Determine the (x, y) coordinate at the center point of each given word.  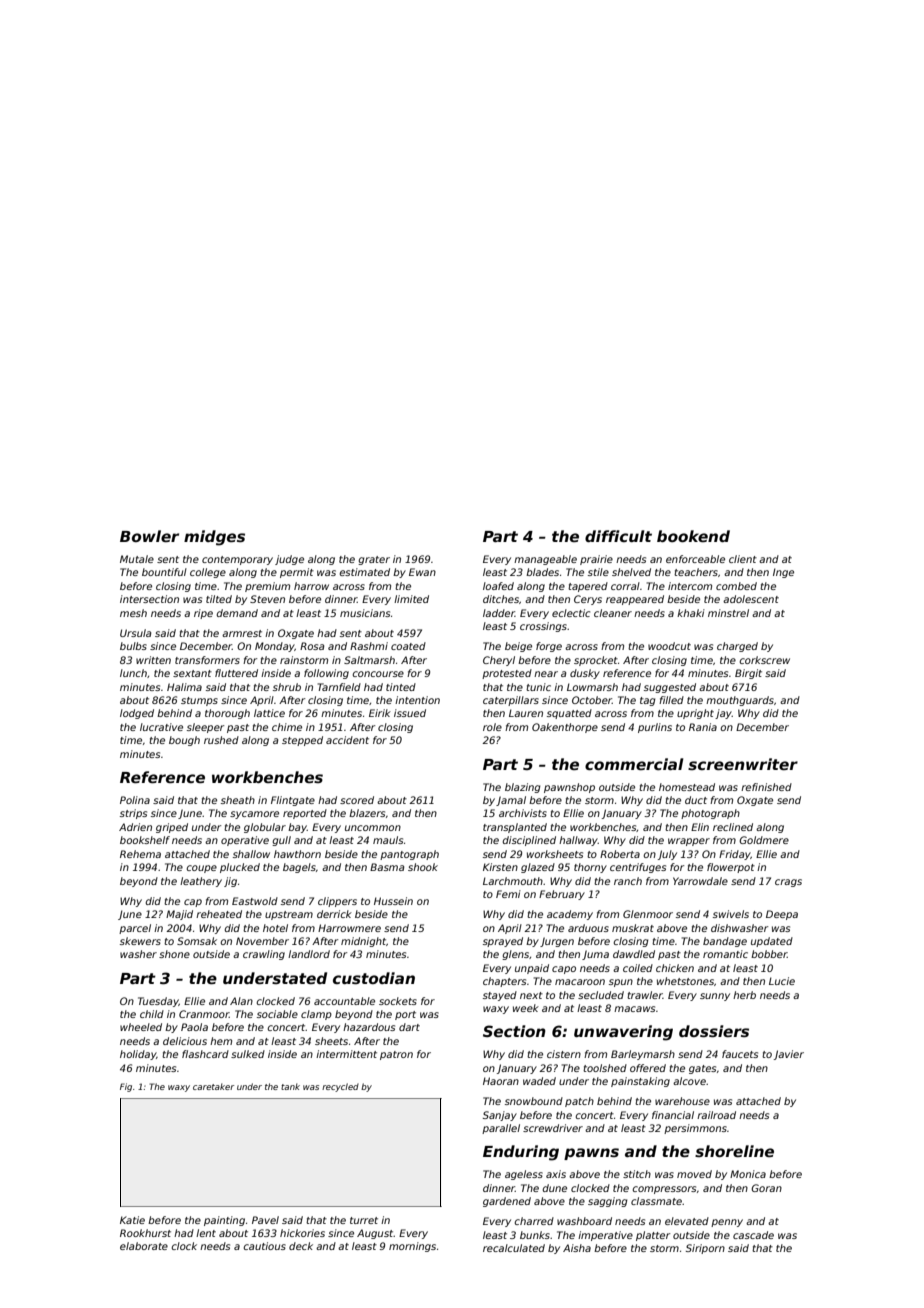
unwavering (623, 1033)
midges (214, 538)
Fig (126, 1087)
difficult (618, 536)
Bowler (149, 536)
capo (564, 970)
